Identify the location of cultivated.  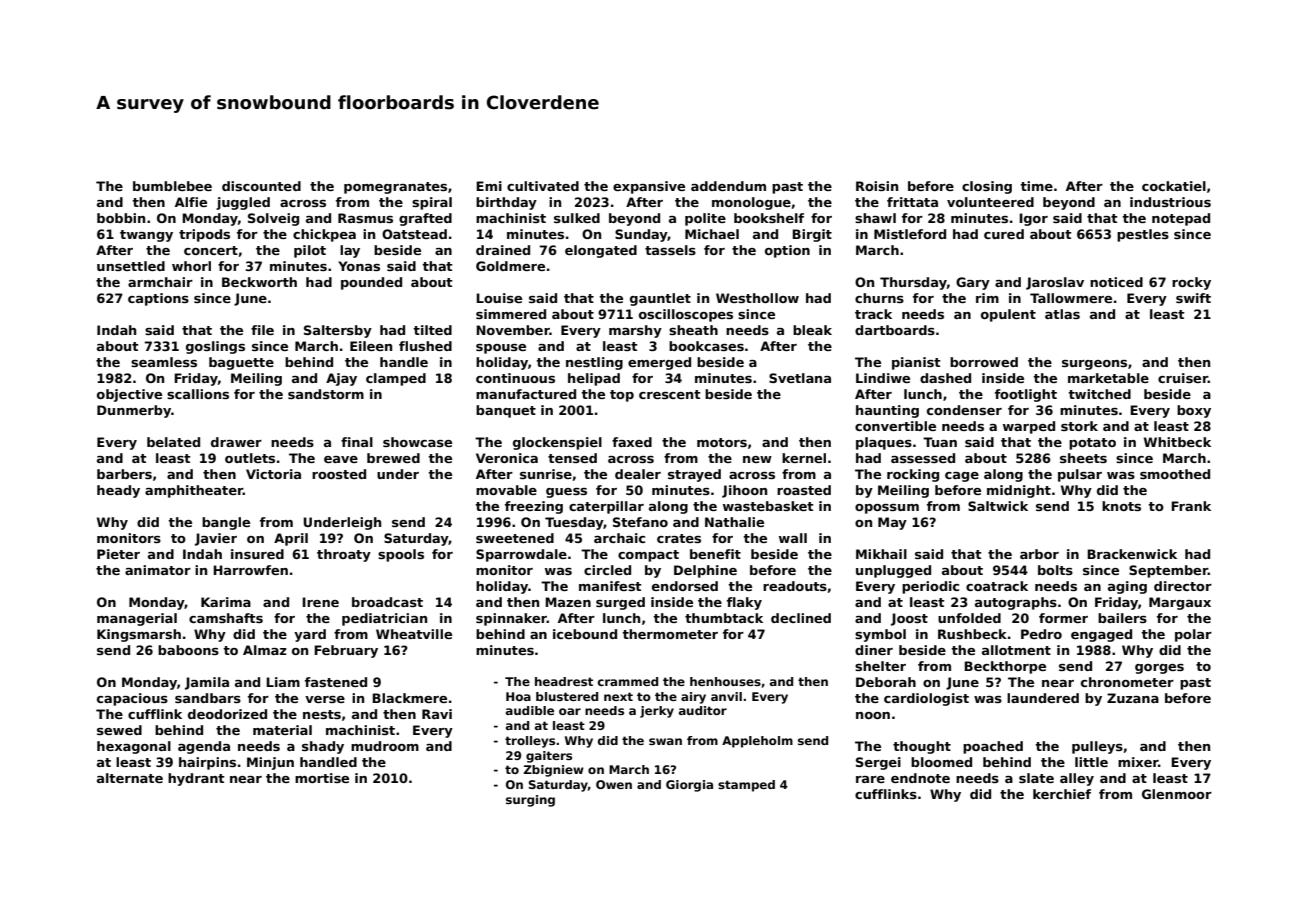
(543, 186).
